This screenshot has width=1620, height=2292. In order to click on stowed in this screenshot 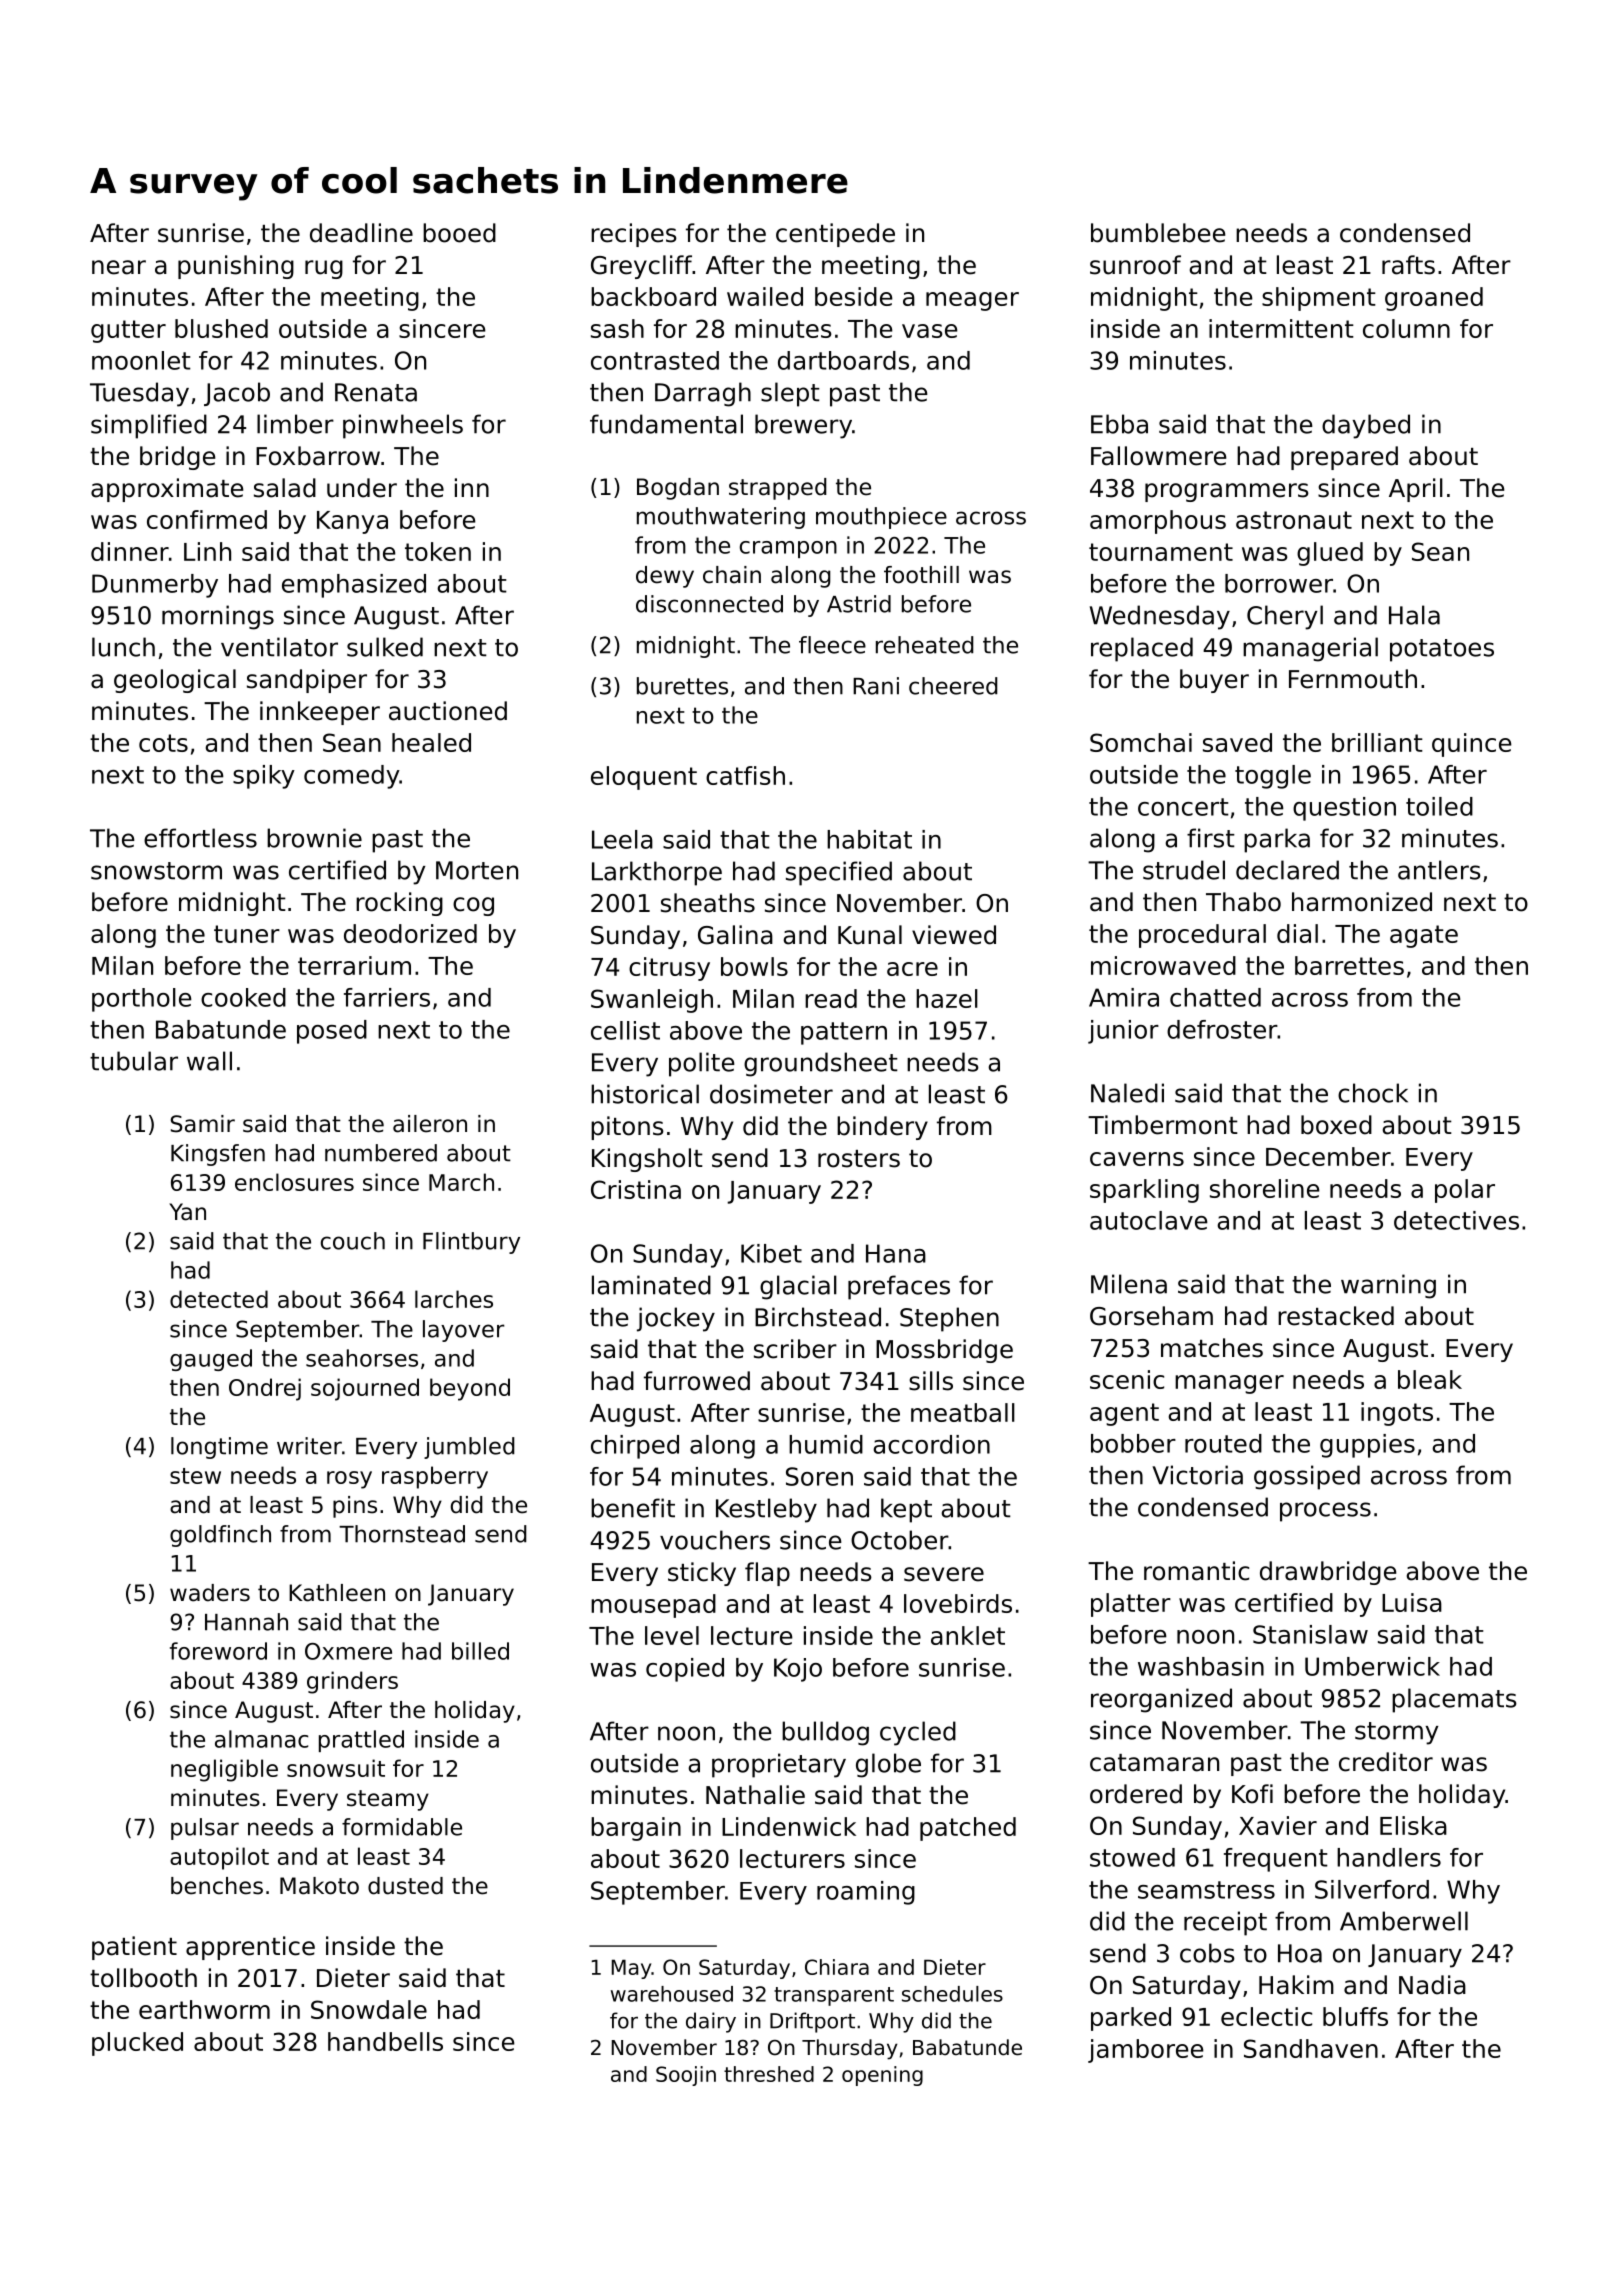, I will do `click(1132, 1857)`.
